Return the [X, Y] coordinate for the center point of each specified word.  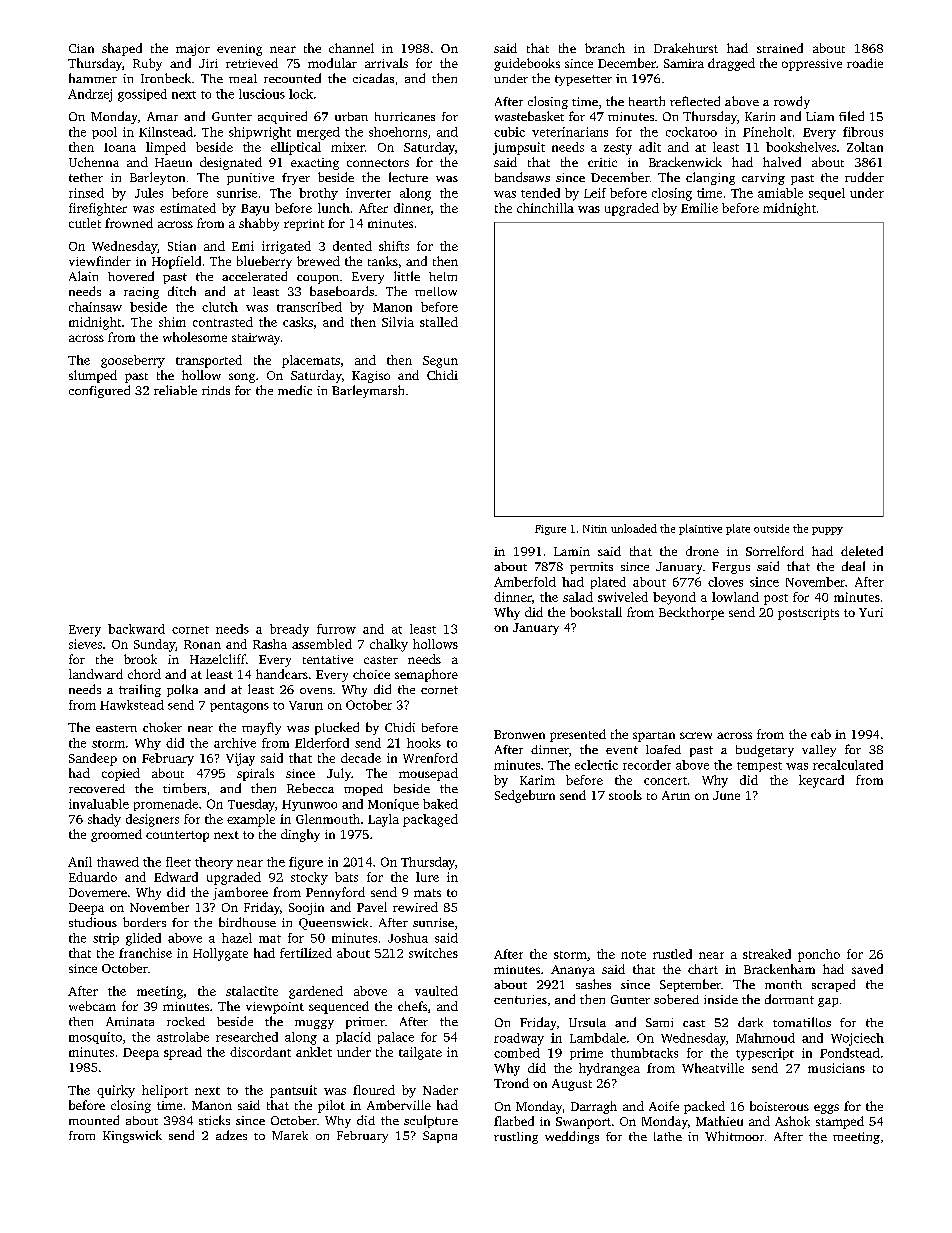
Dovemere [98, 892]
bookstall [596, 612]
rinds [216, 390]
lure [427, 877]
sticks [214, 1120]
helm [443, 276]
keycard [821, 781]
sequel [827, 194]
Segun [440, 362]
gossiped [142, 95]
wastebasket [529, 116]
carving [763, 179]
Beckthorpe [691, 613]
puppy [827, 531]
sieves [85, 644]
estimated [188, 208]
